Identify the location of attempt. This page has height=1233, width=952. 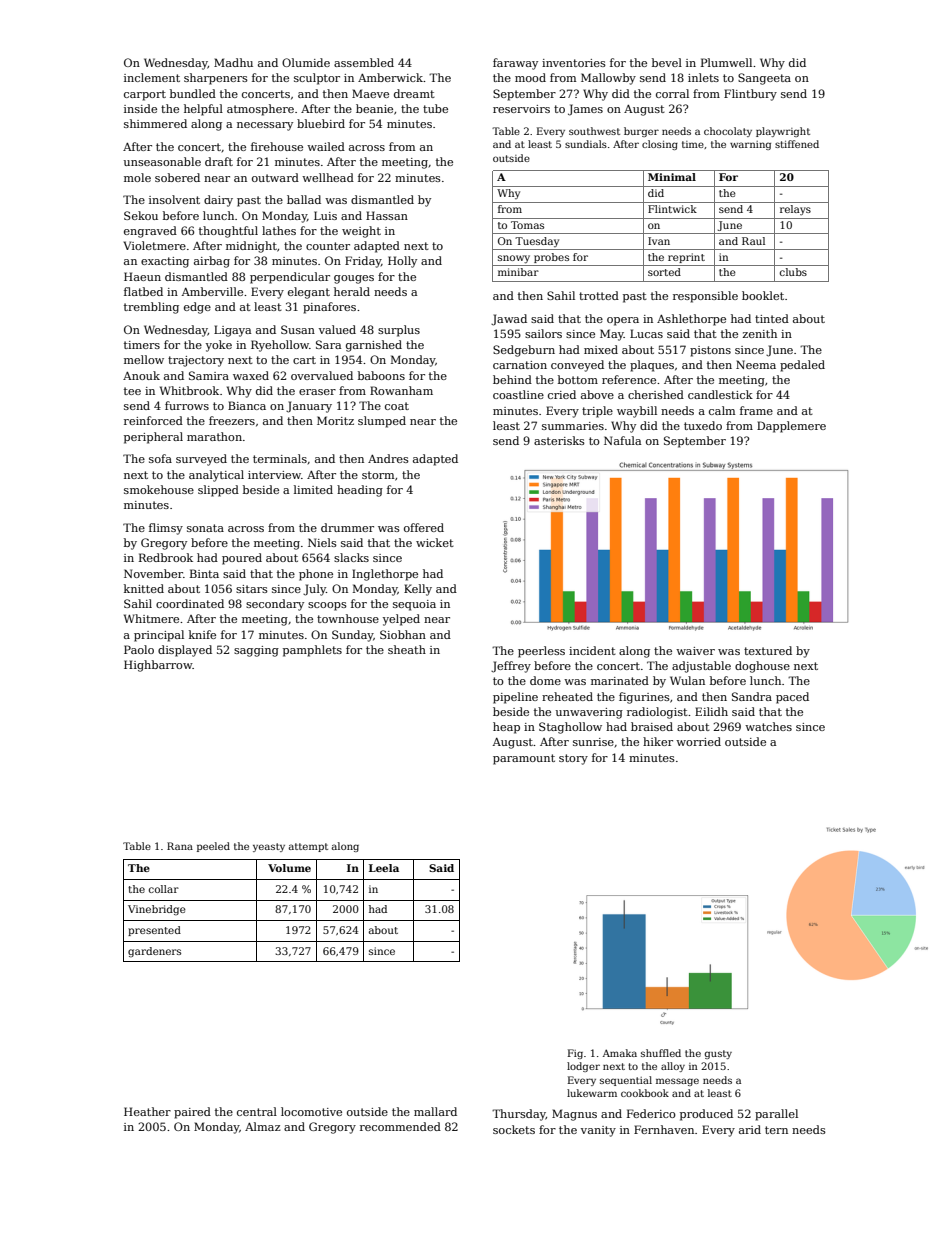
(308, 847).
